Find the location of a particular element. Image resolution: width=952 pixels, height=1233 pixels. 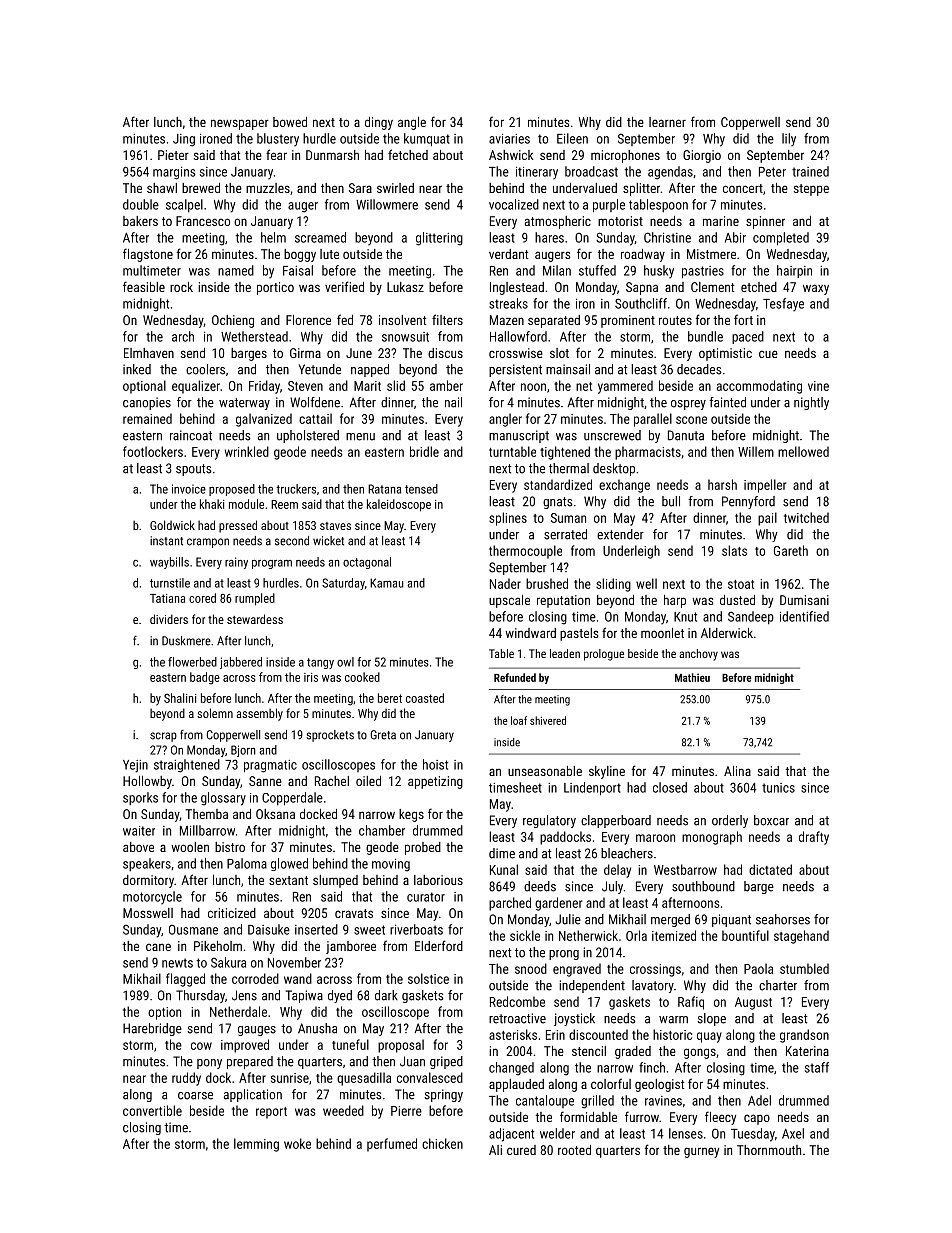

coolers is located at coordinates (205, 369).
